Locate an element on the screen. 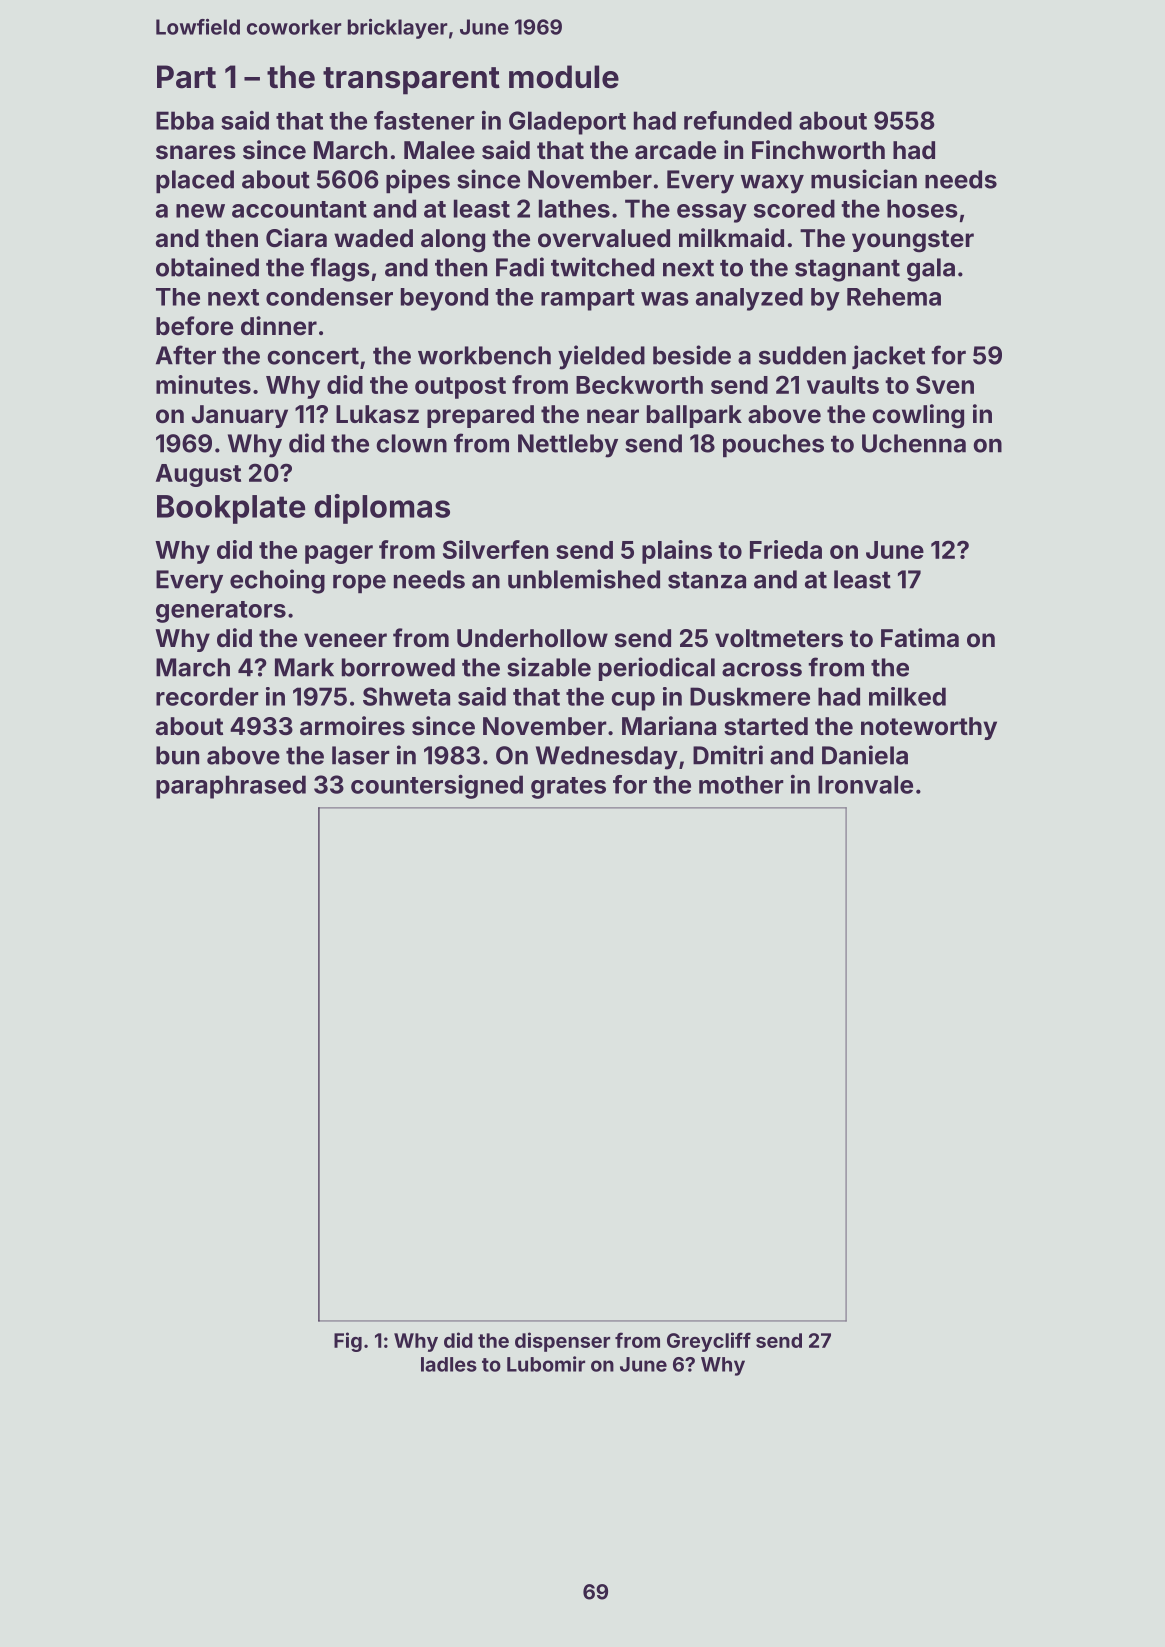 The height and width of the screenshot is (1647, 1165). cowling is located at coordinates (918, 416).
